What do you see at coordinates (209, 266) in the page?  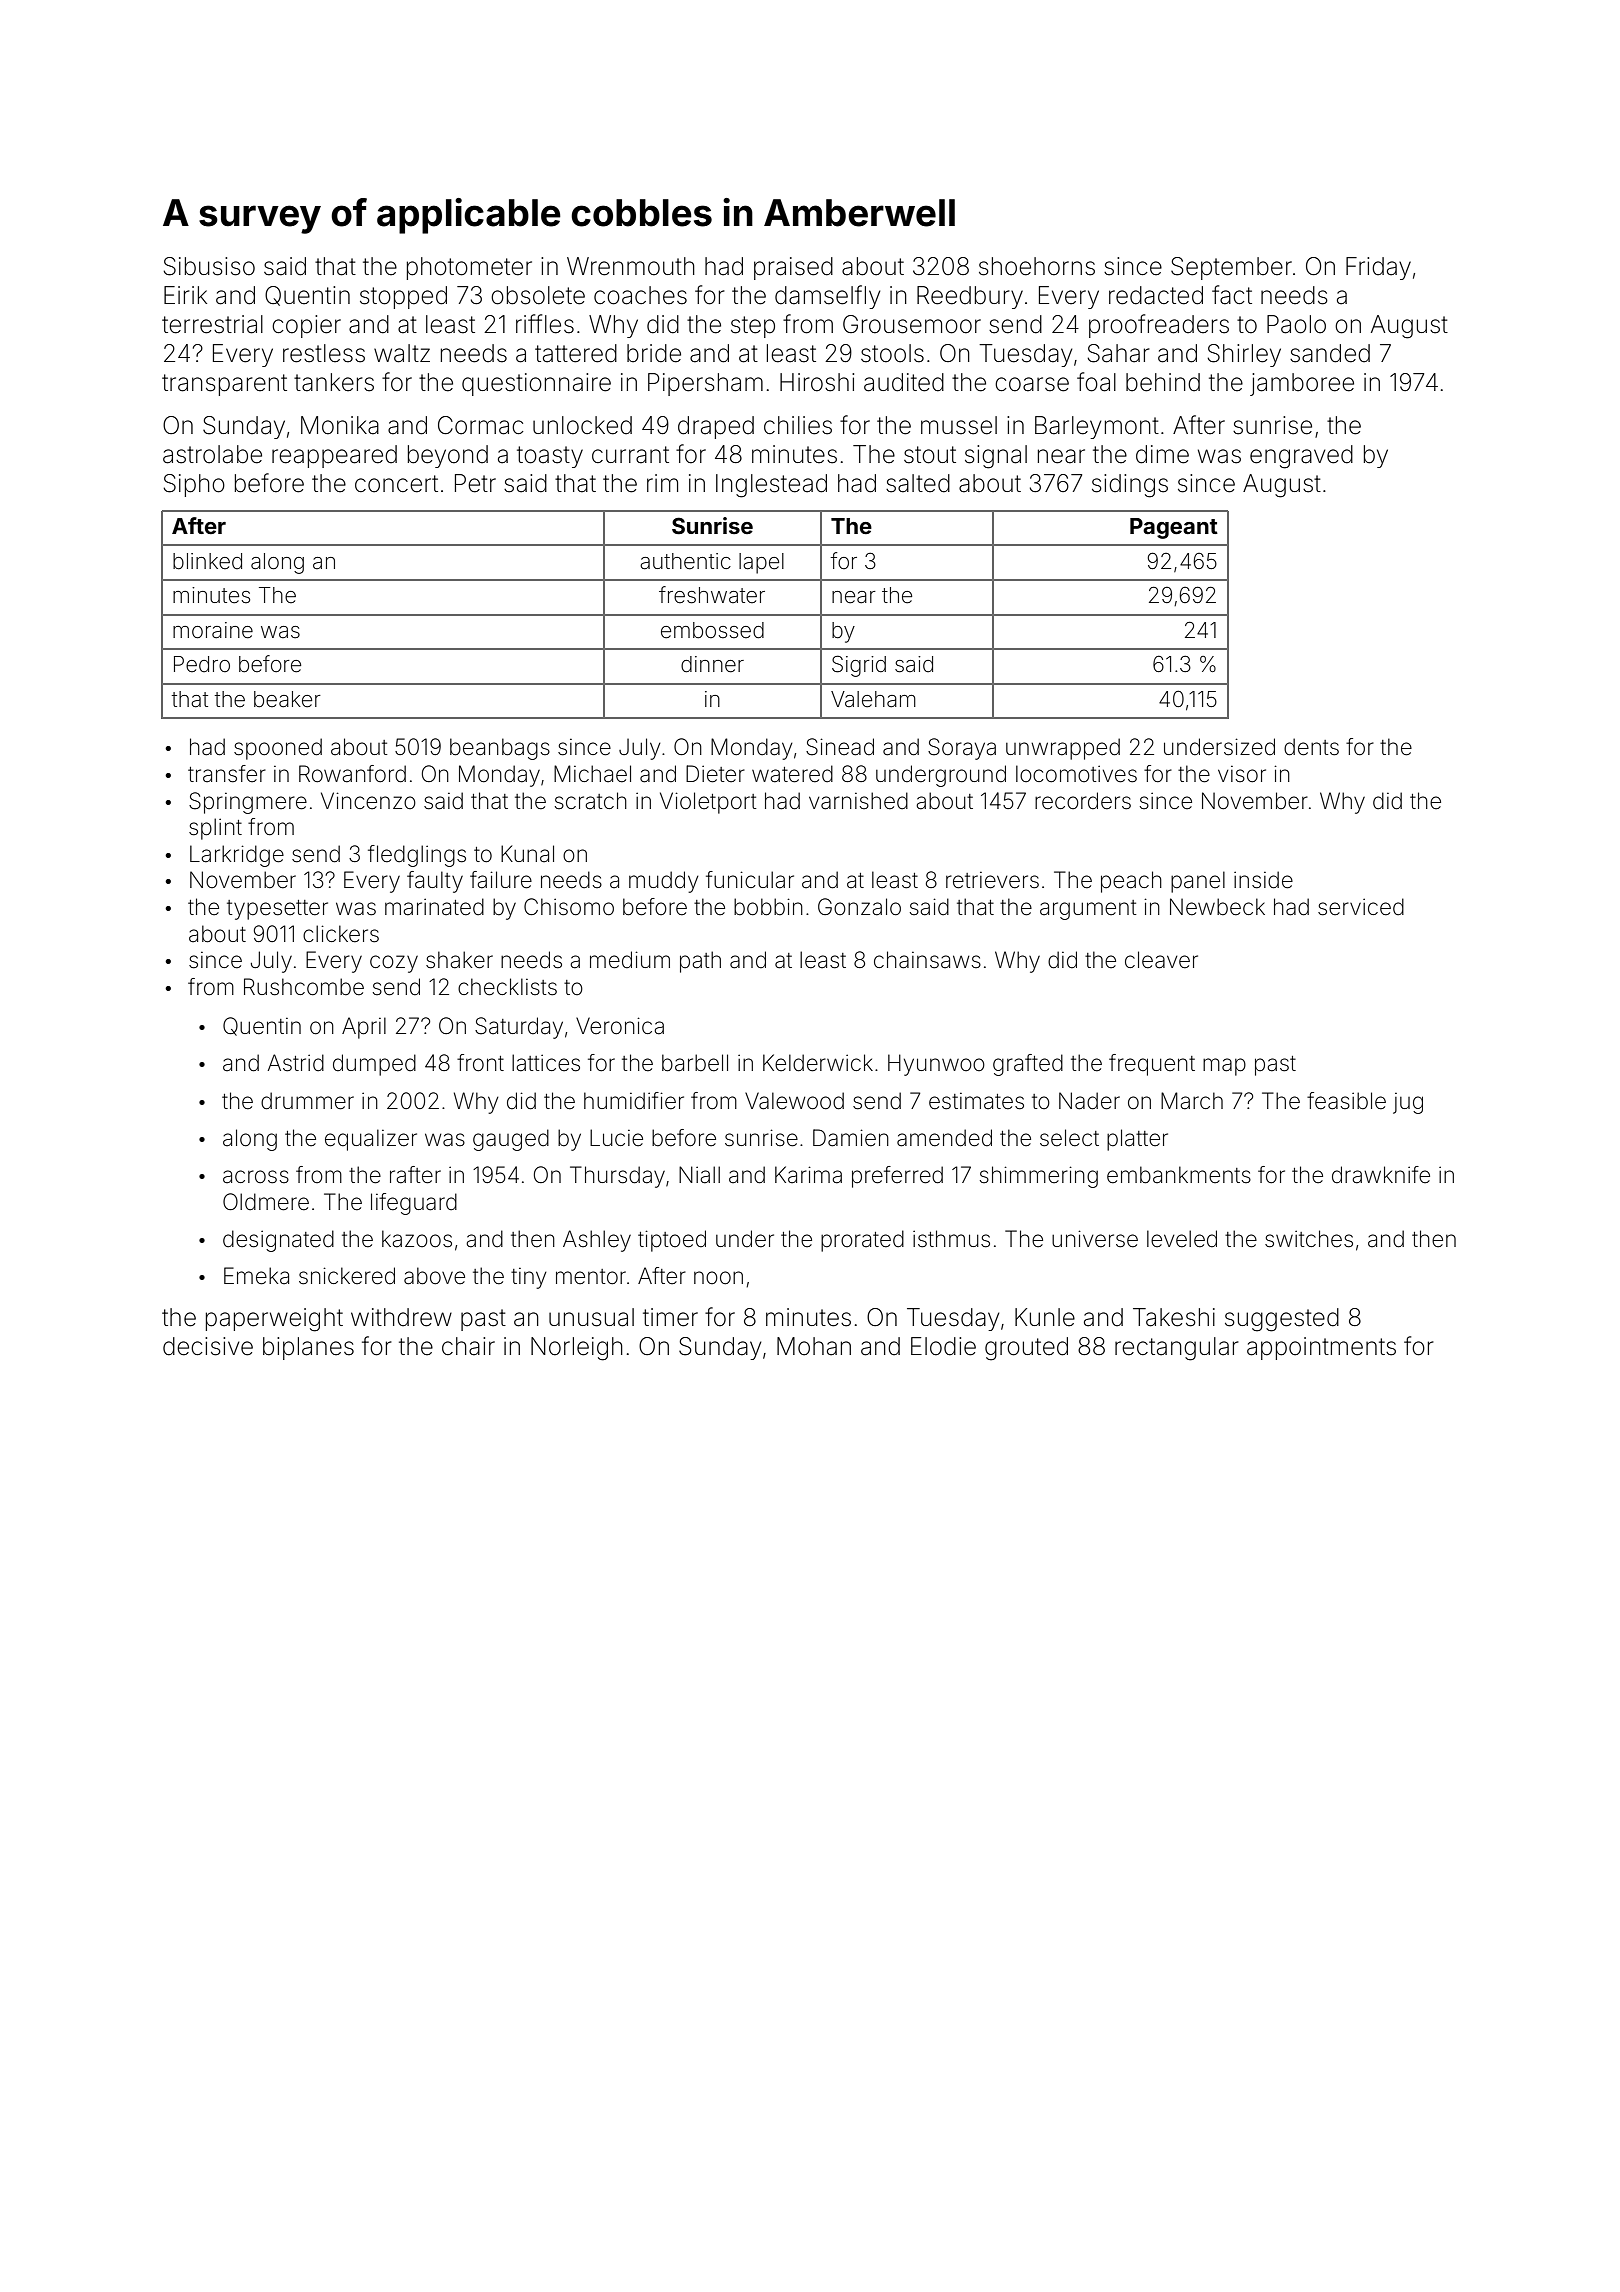 I see `Sibusiso` at bounding box center [209, 266].
